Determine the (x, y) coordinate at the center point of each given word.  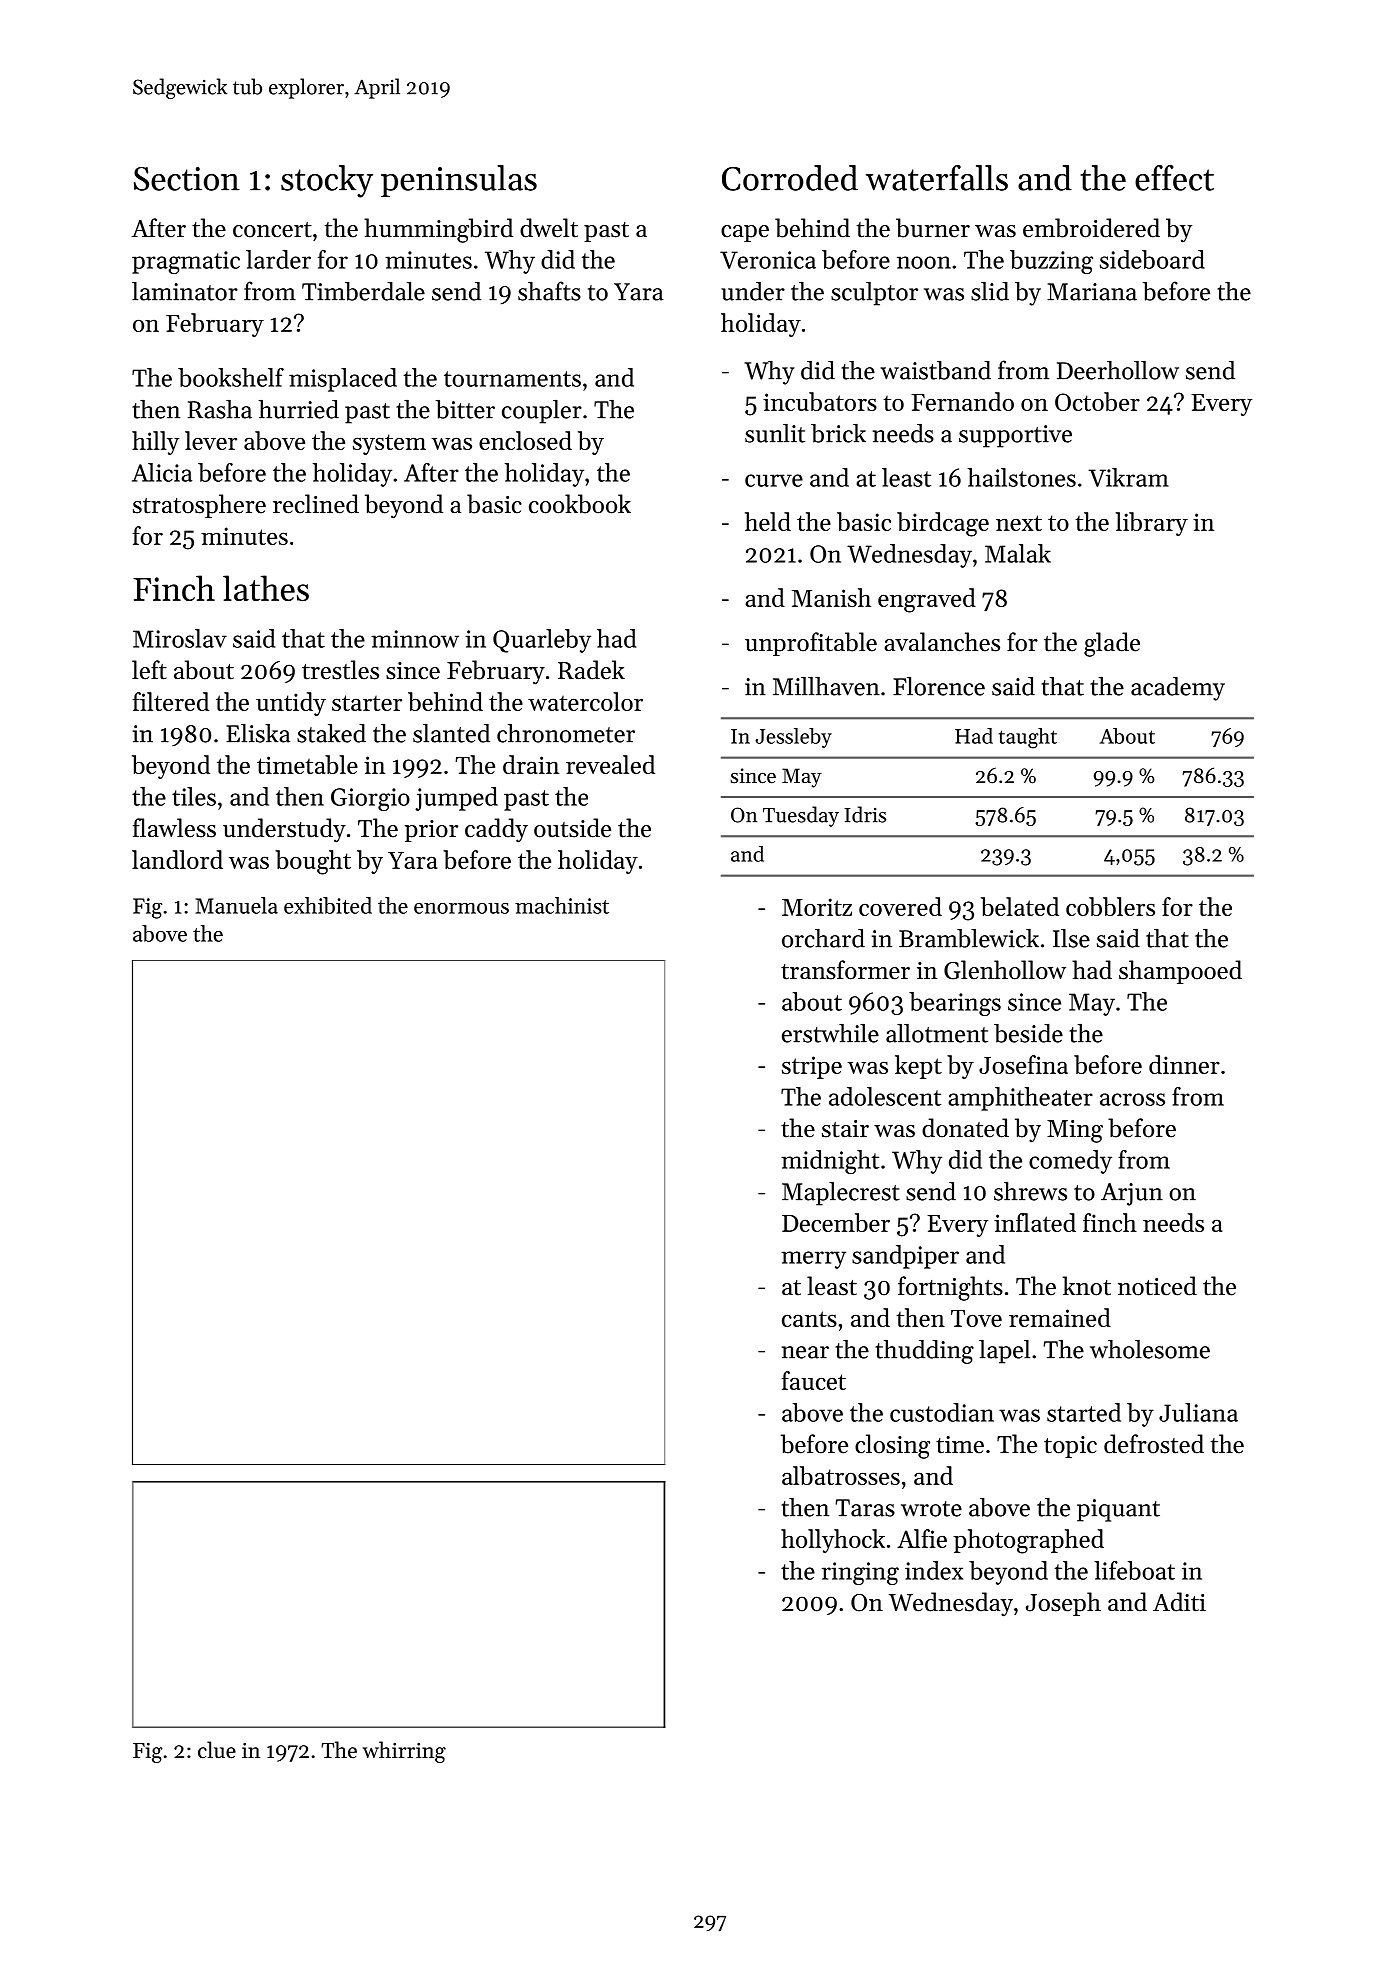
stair (845, 1129)
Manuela (236, 905)
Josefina (1023, 1064)
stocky (327, 181)
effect (1174, 178)
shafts (549, 291)
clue (217, 1750)
